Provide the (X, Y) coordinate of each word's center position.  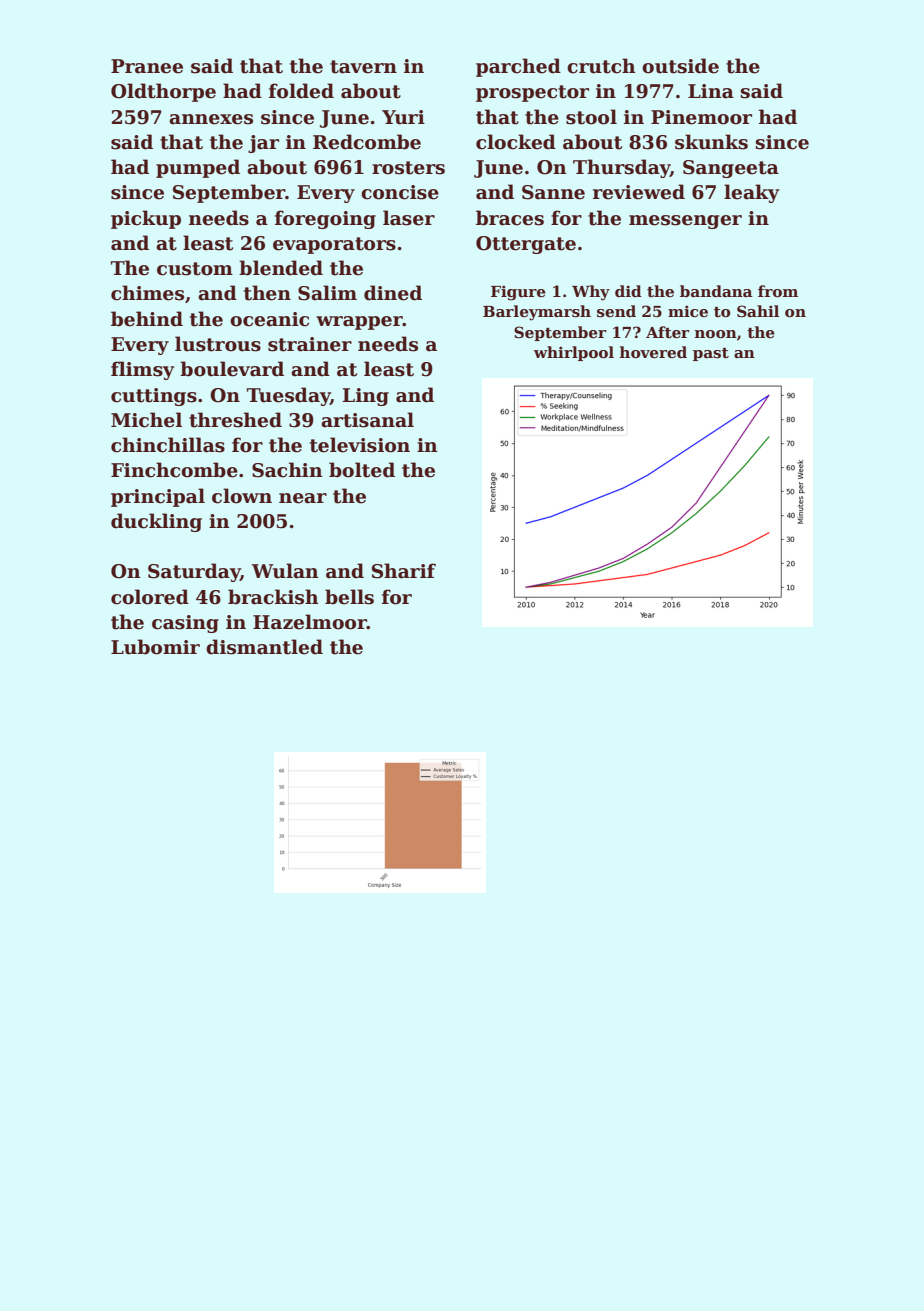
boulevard (232, 369)
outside (680, 66)
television (360, 445)
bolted (362, 470)
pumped (198, 168)
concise (400, 192)
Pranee (147, 66)
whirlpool (574, 353)
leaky (752, 193)
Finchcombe (174, 470)
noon (716, 334)
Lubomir (155, 647)
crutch (601, 66)
